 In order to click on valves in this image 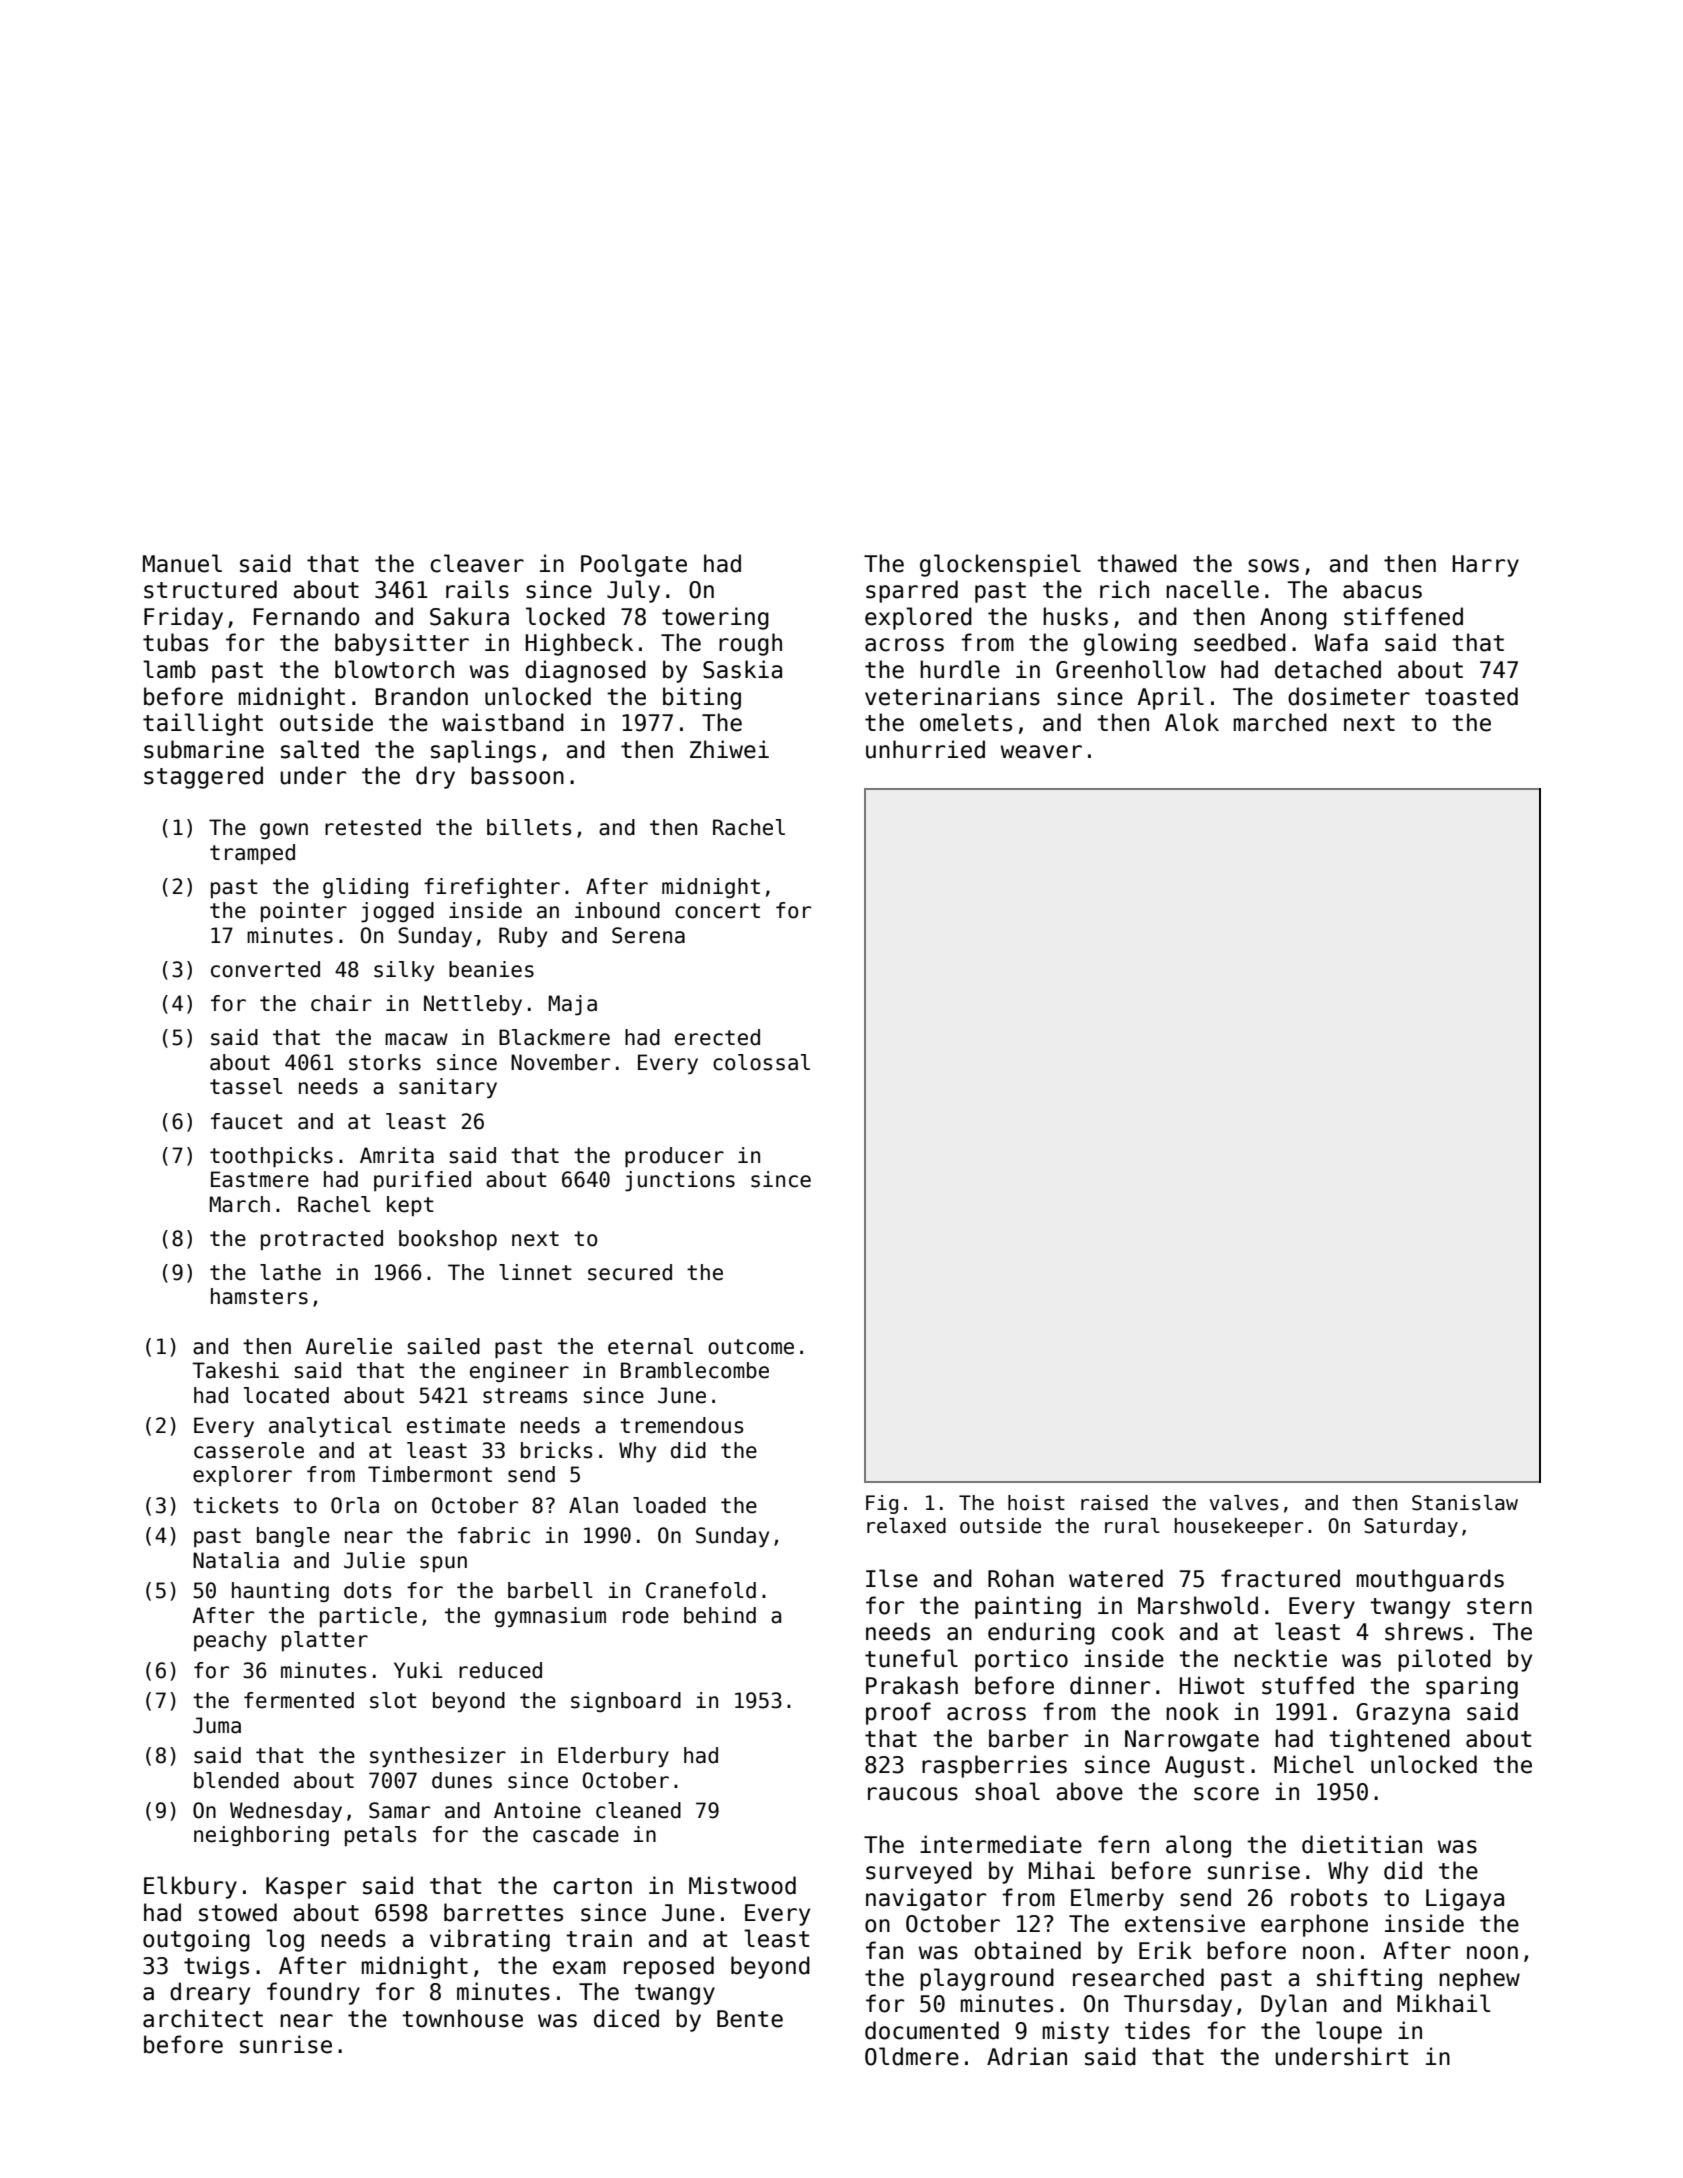, I will do `click(1244, 1503)`.
